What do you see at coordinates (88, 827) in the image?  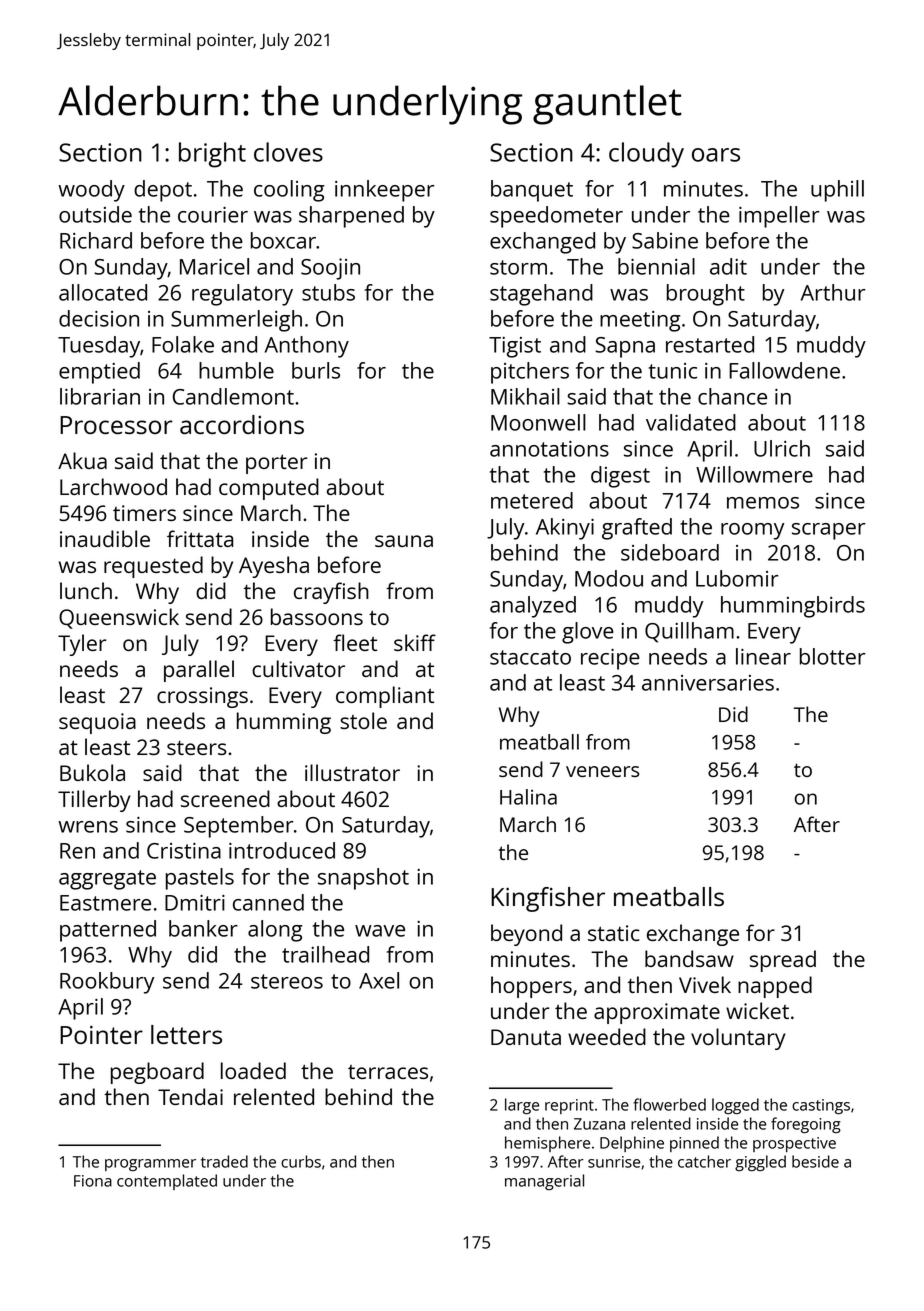 I see `wrens` at bounding box center [88, 827].
